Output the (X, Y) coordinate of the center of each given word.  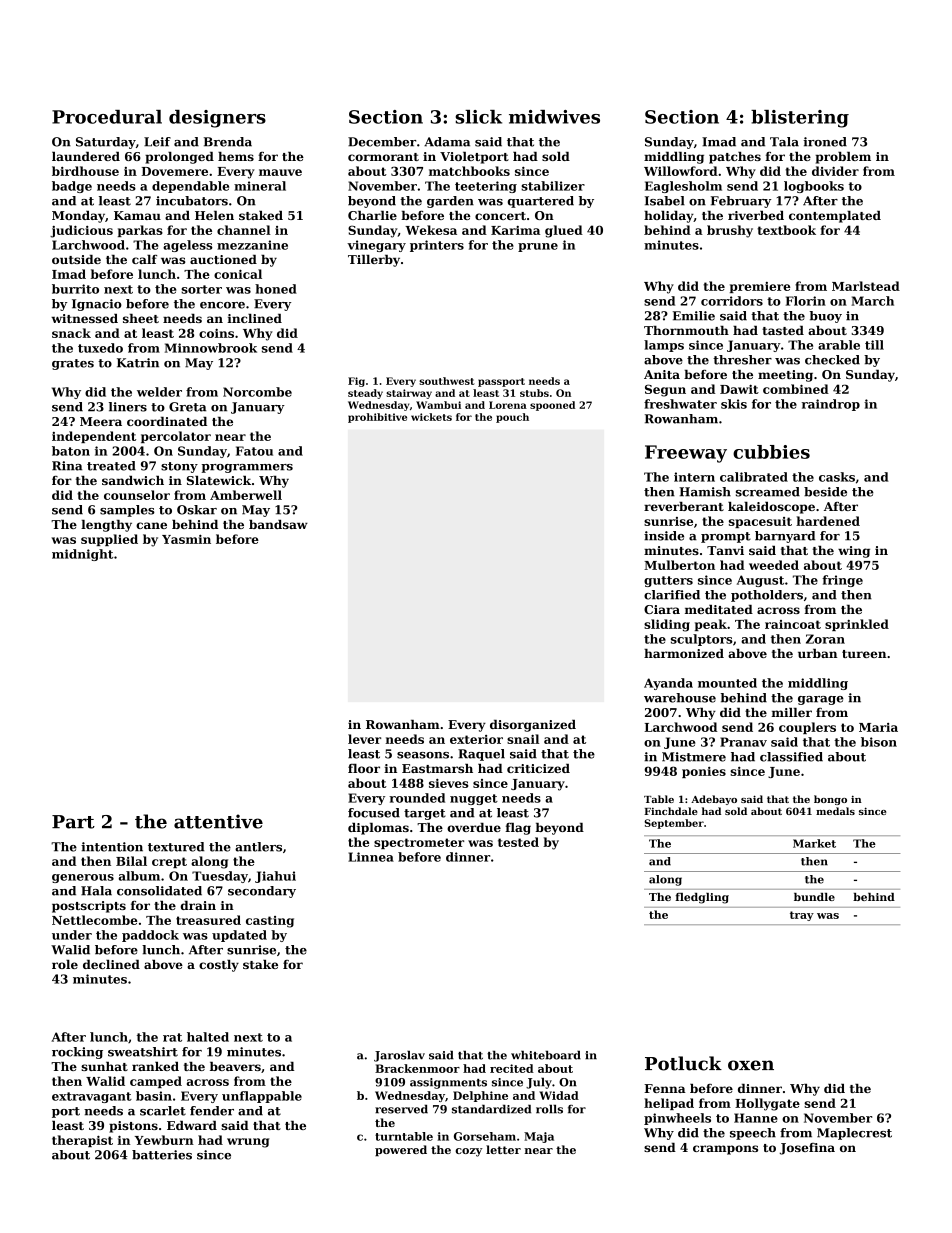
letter (503, 1149)
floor (364, 768)
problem (843, 158)
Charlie (372, 215)
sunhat (104, 1066)
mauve (280, 172)
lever (364, 739)
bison (879, 742)
